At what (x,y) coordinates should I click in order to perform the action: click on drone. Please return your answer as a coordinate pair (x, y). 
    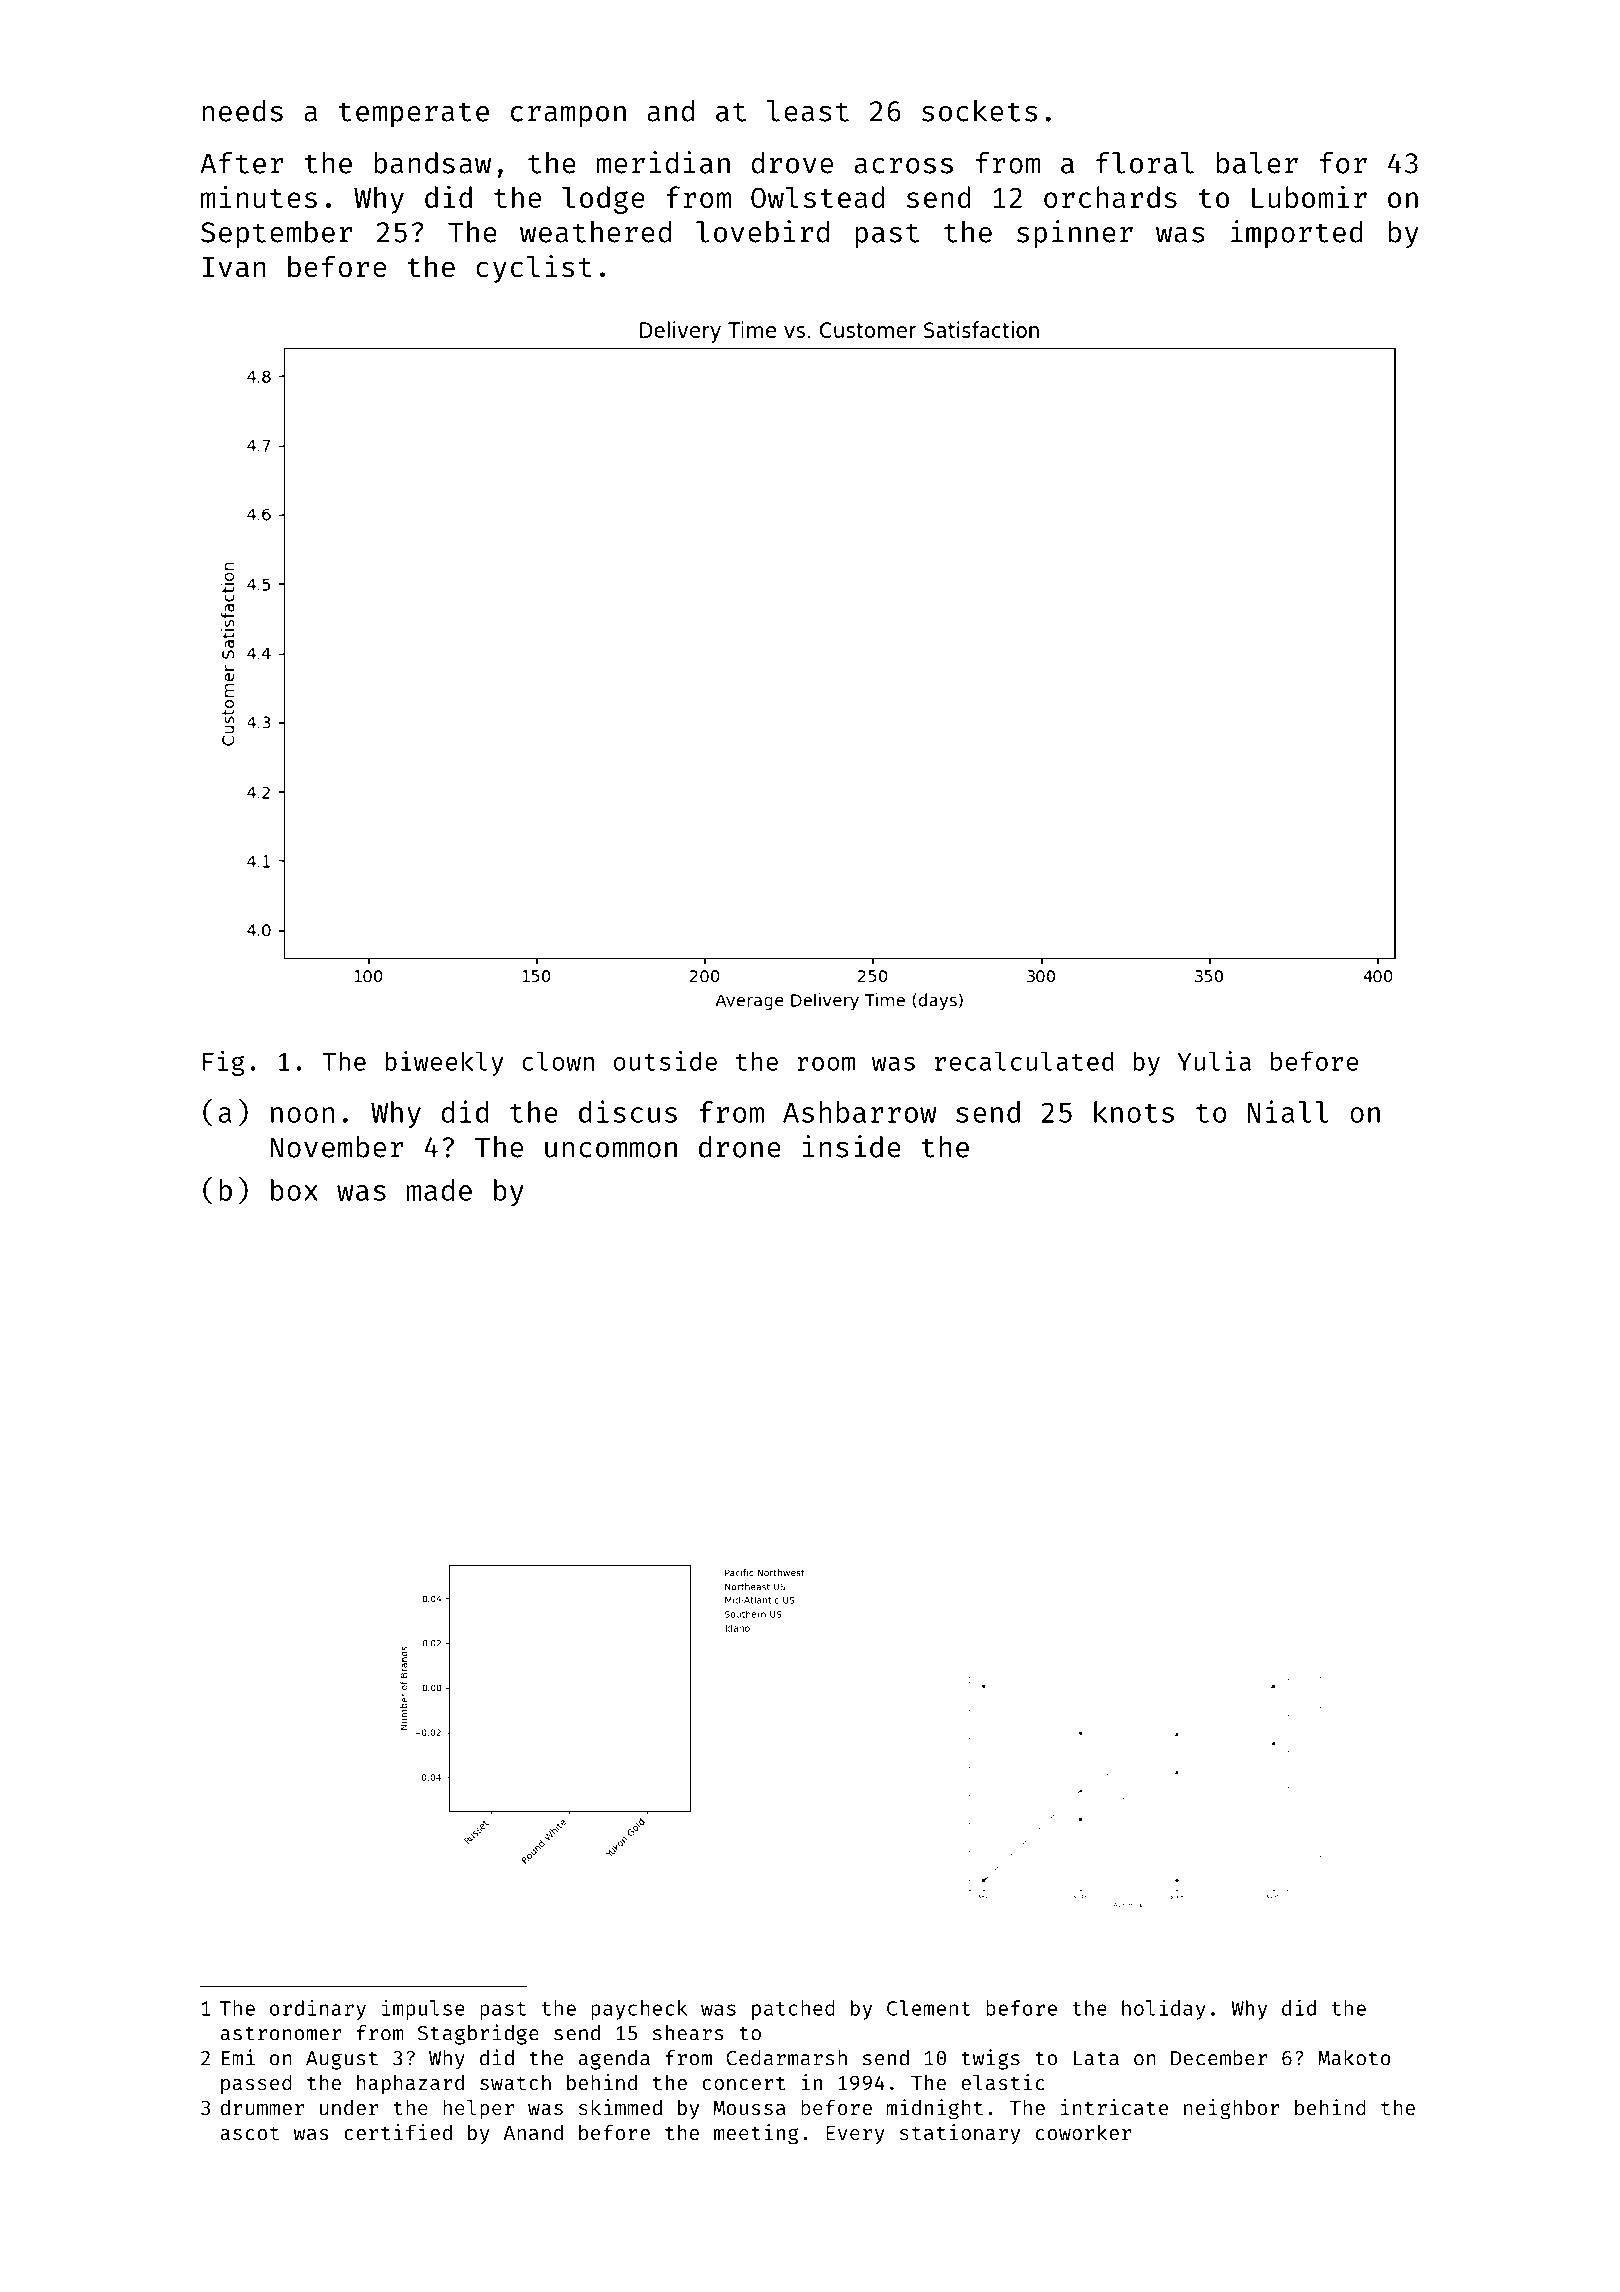
    Looking at the image, I should click on (740, 1147).
